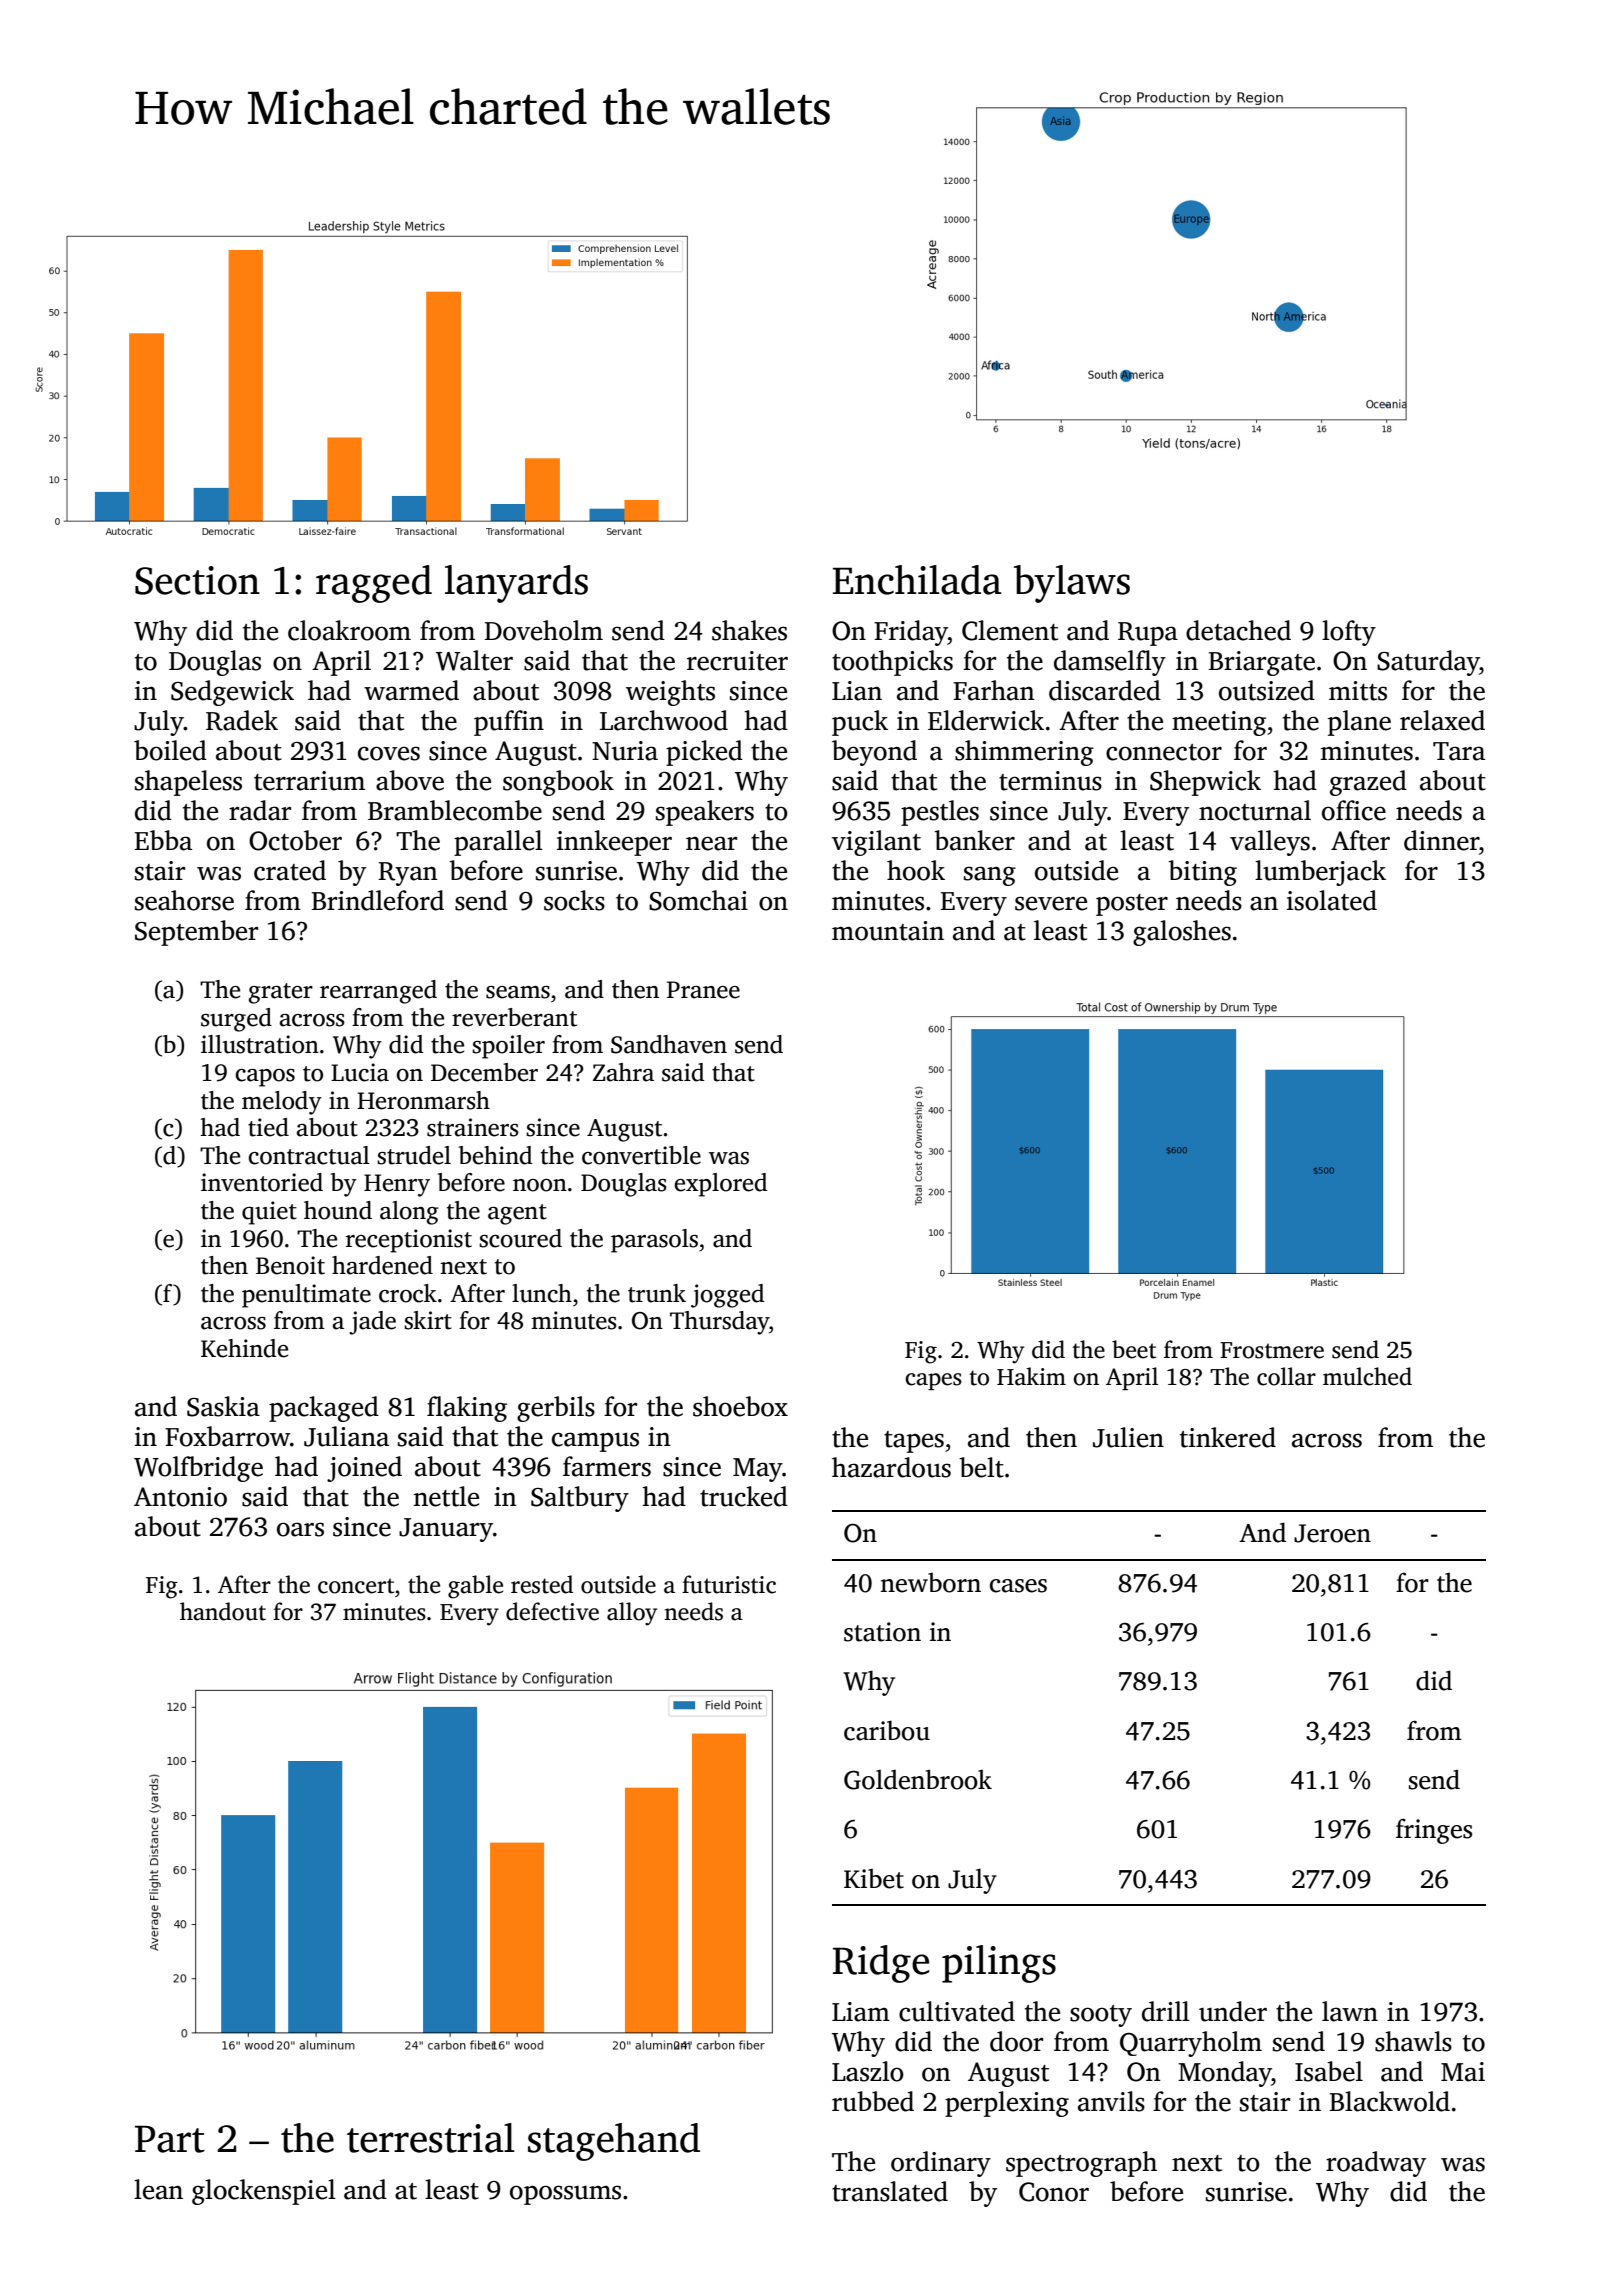 This document has width=1620, height=2292. Describe the element at coordinates (1332, 900) in the document. I see `isolated` at that location.
